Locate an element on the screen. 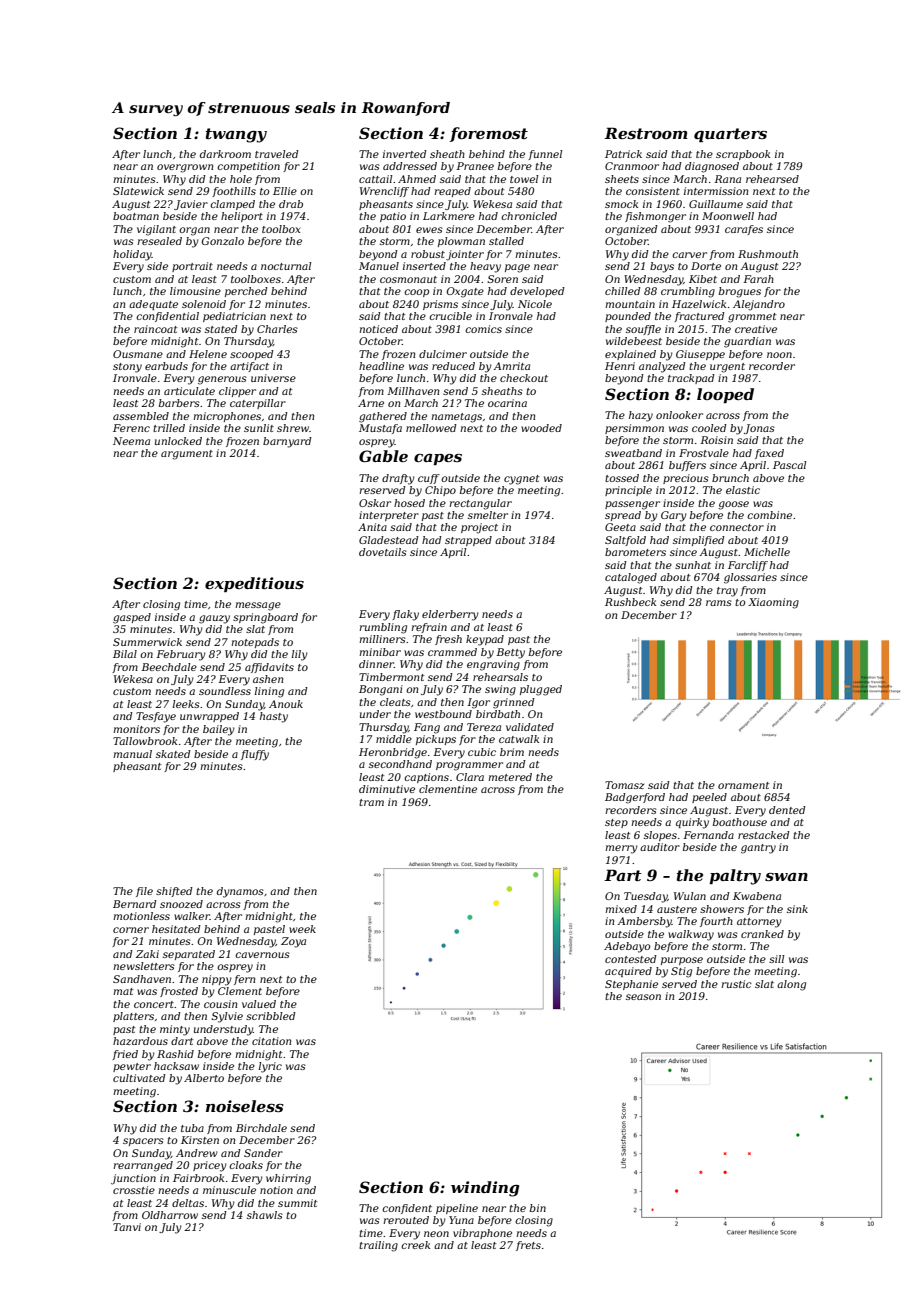 This screenshot has height=1308, width=924. winding is located at coordinates (485, 1189).
